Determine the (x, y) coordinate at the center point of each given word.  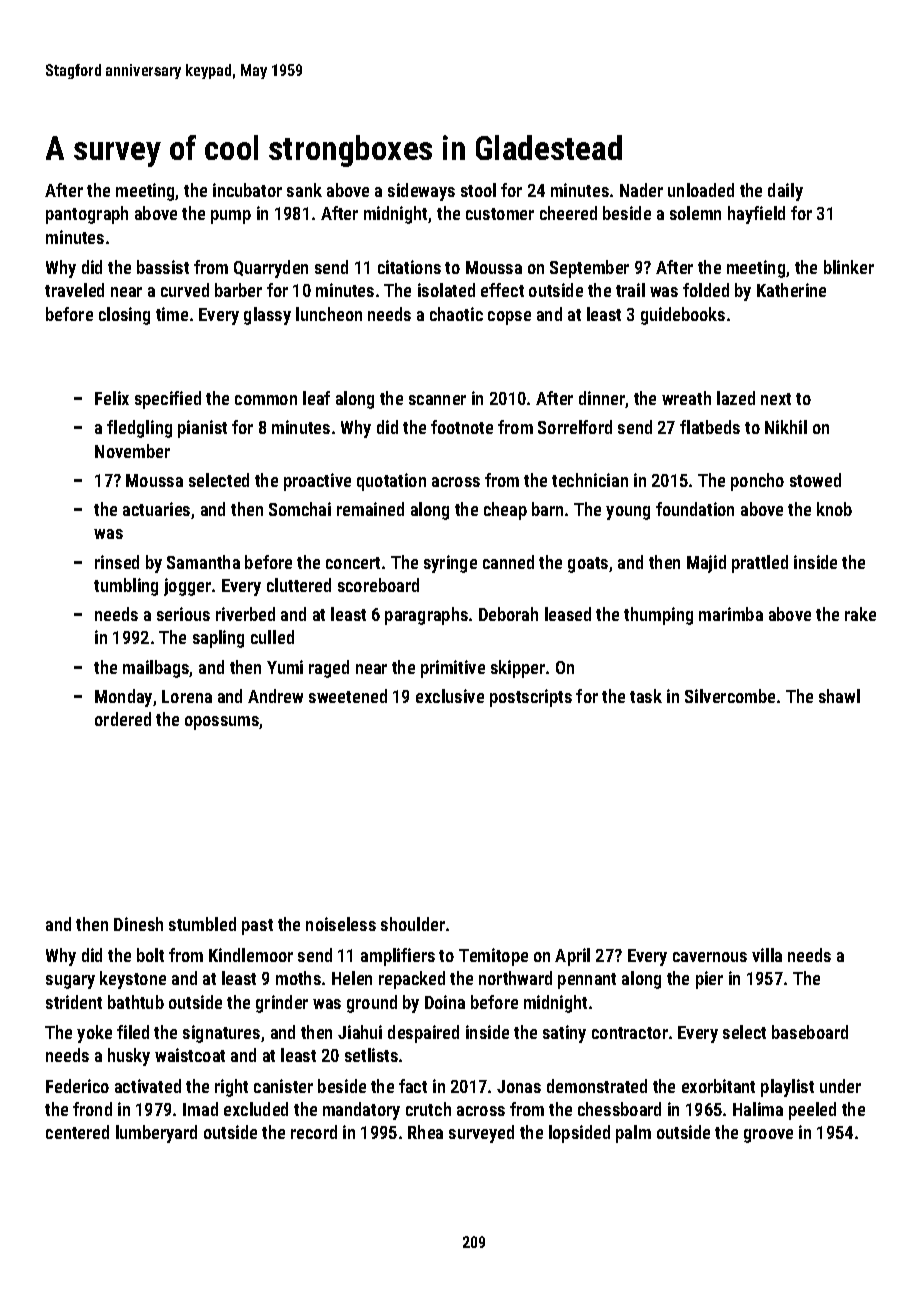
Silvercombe (730, 696)
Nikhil (786, 427)
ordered (123, 719)
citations (409, 267)
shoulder (413, 924)
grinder (282, 1004)
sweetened (348, 696)
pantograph (87, 215)
